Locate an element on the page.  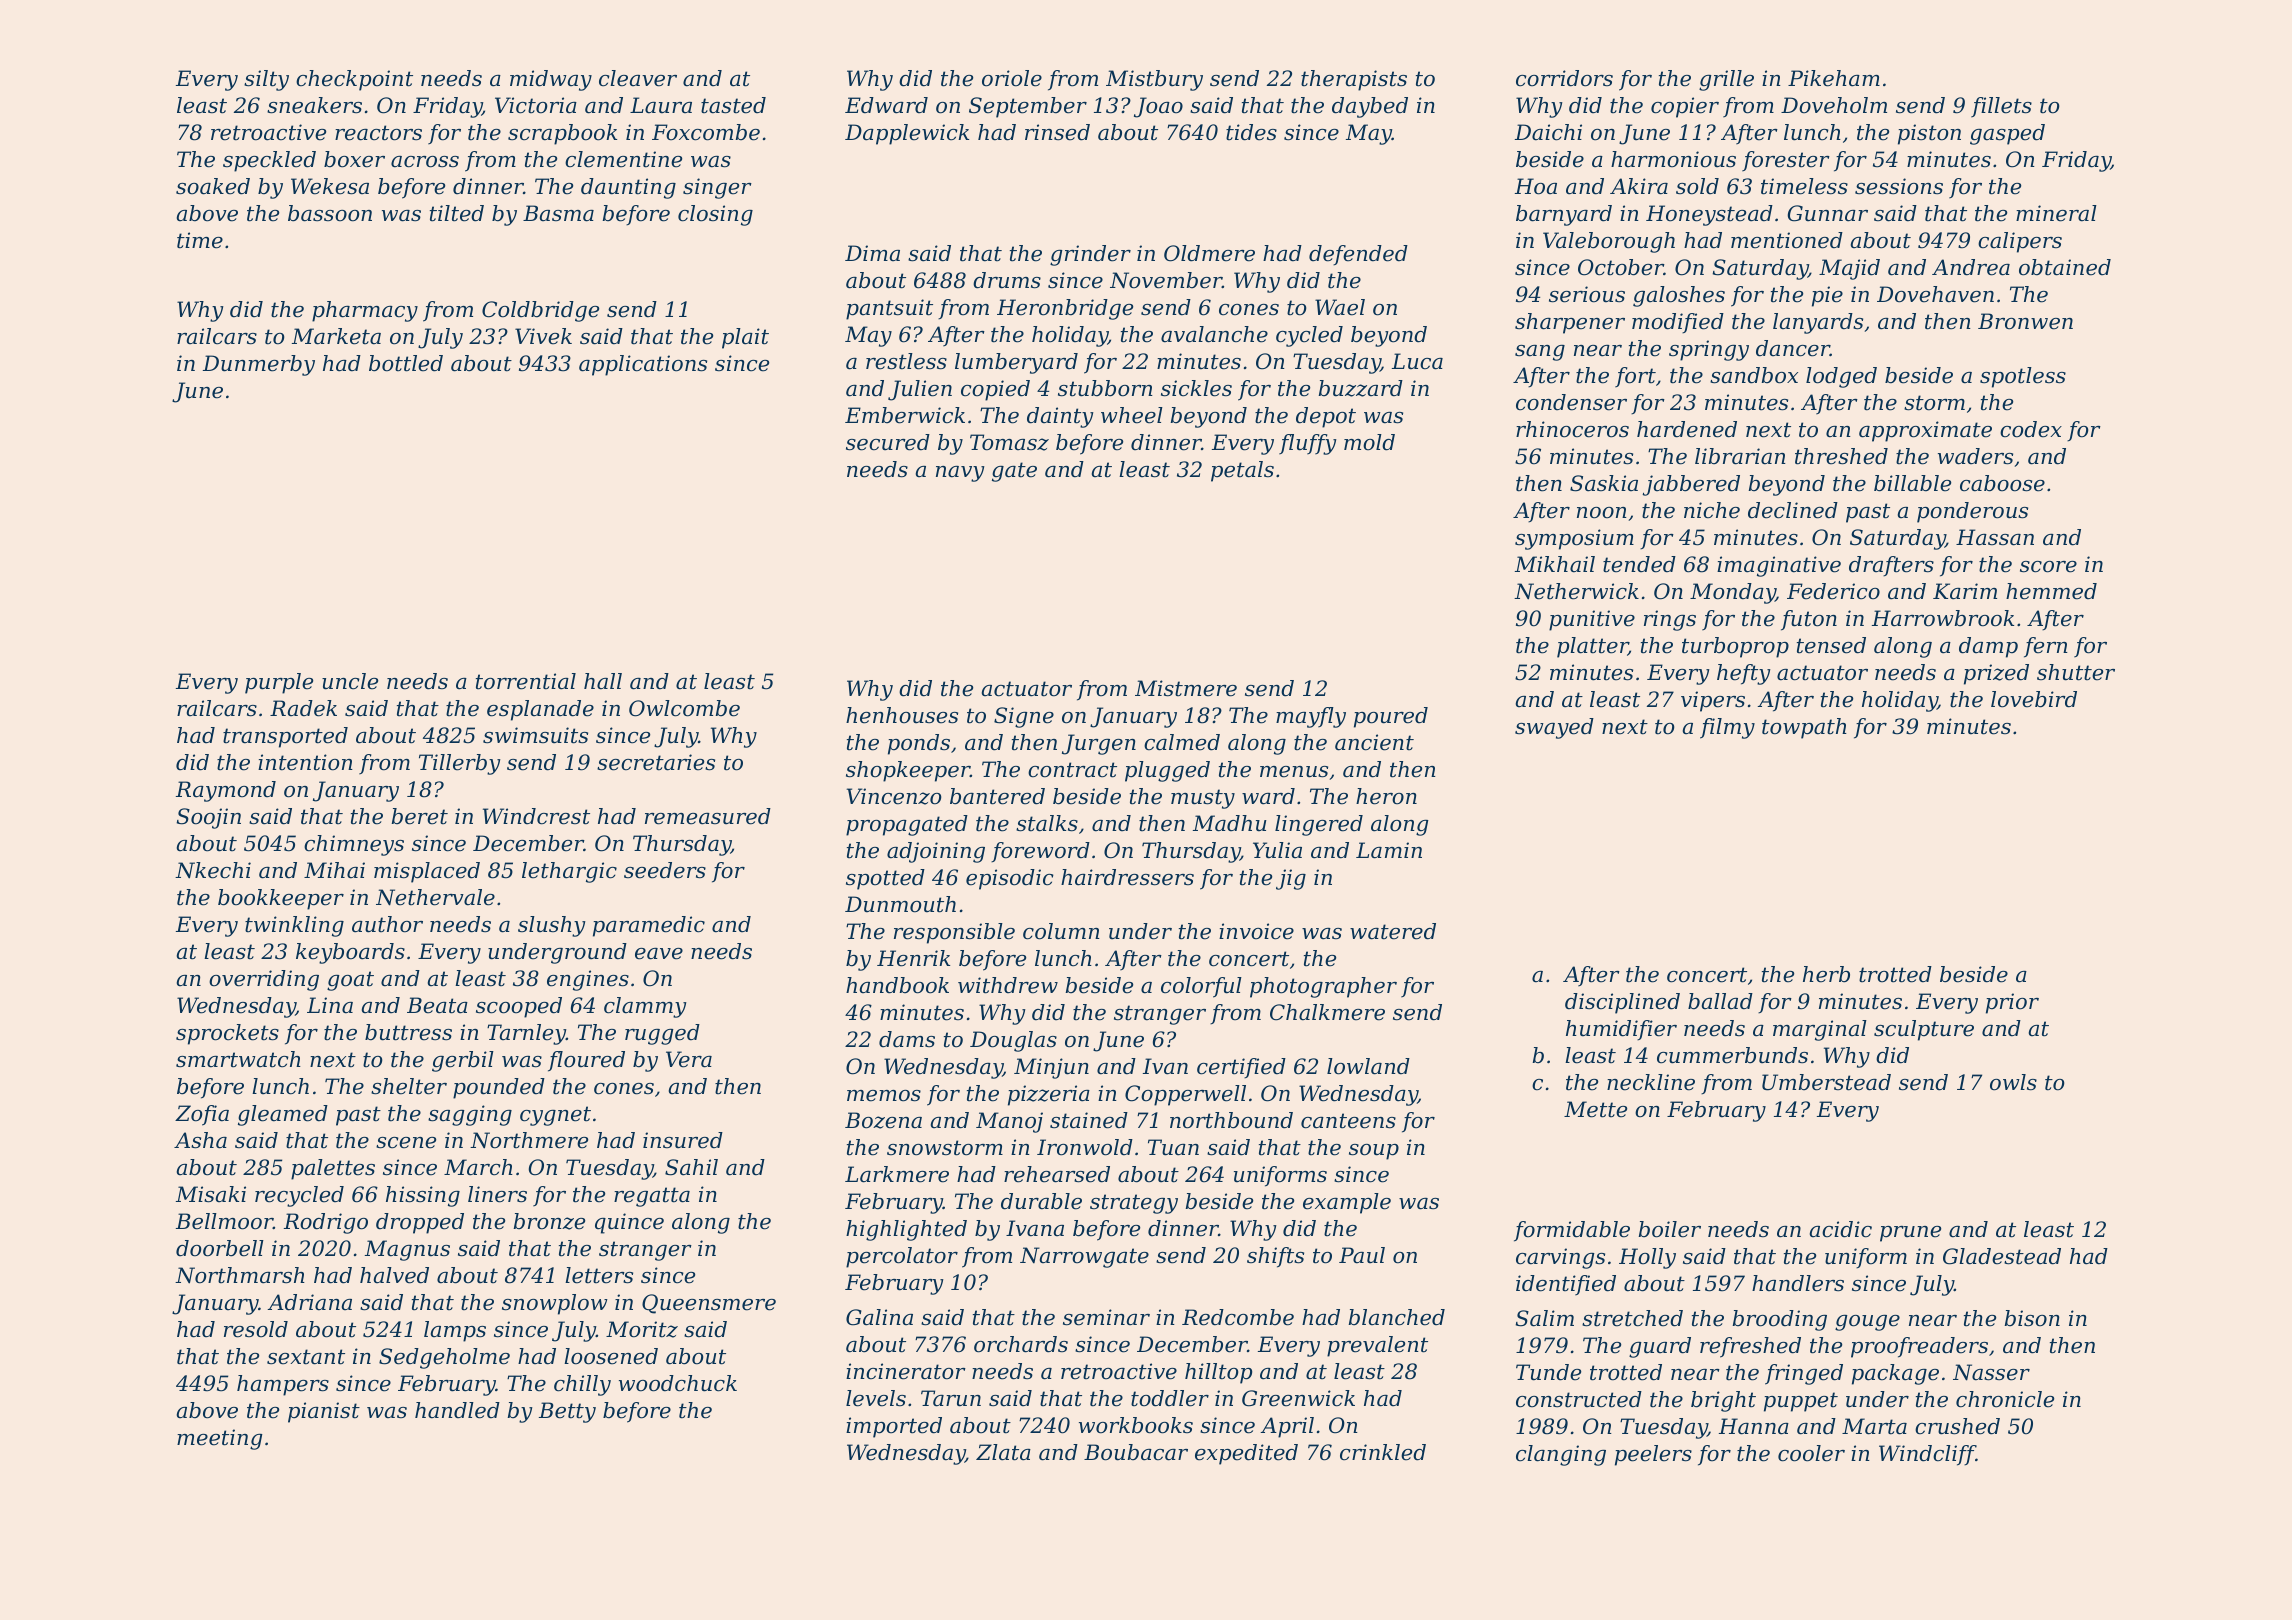
drums is located at coordinates (1007, 280).
